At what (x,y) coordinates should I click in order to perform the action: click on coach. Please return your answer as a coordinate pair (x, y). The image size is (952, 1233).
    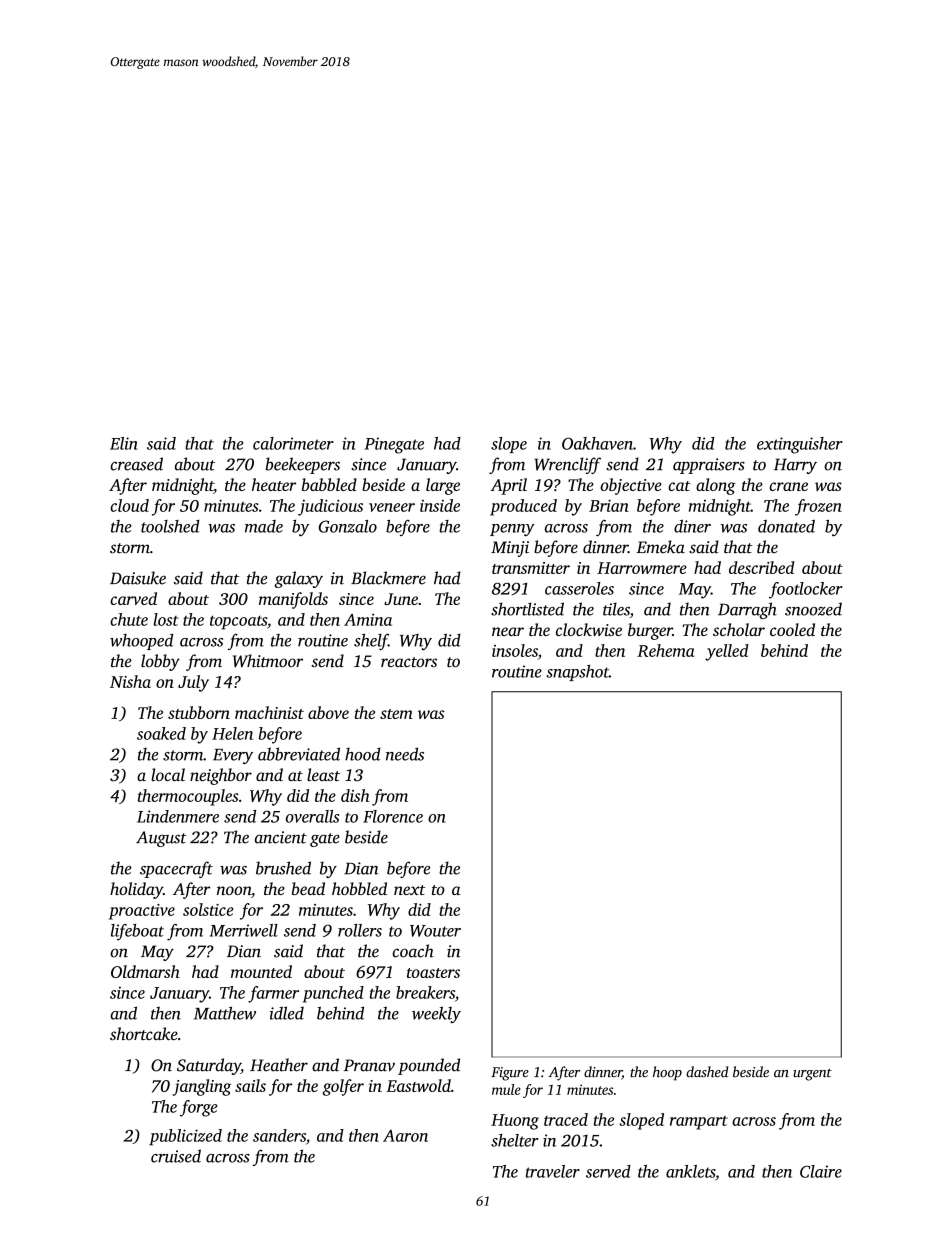
    Looking at the image, I should click on (413, 951).
